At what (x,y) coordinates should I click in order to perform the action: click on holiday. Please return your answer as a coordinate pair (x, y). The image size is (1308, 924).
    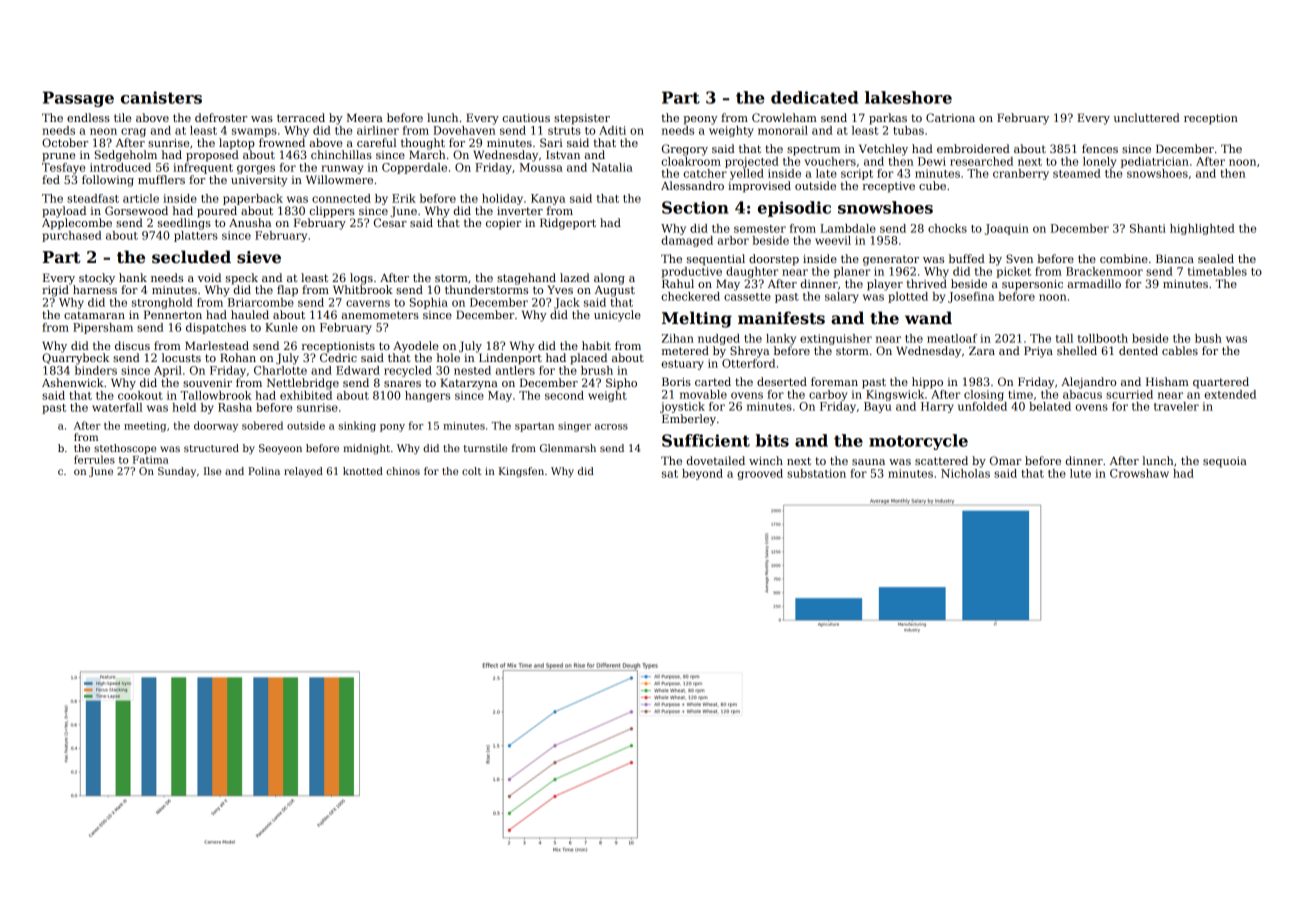
    Looking at the image, I should click on (502, 199).
